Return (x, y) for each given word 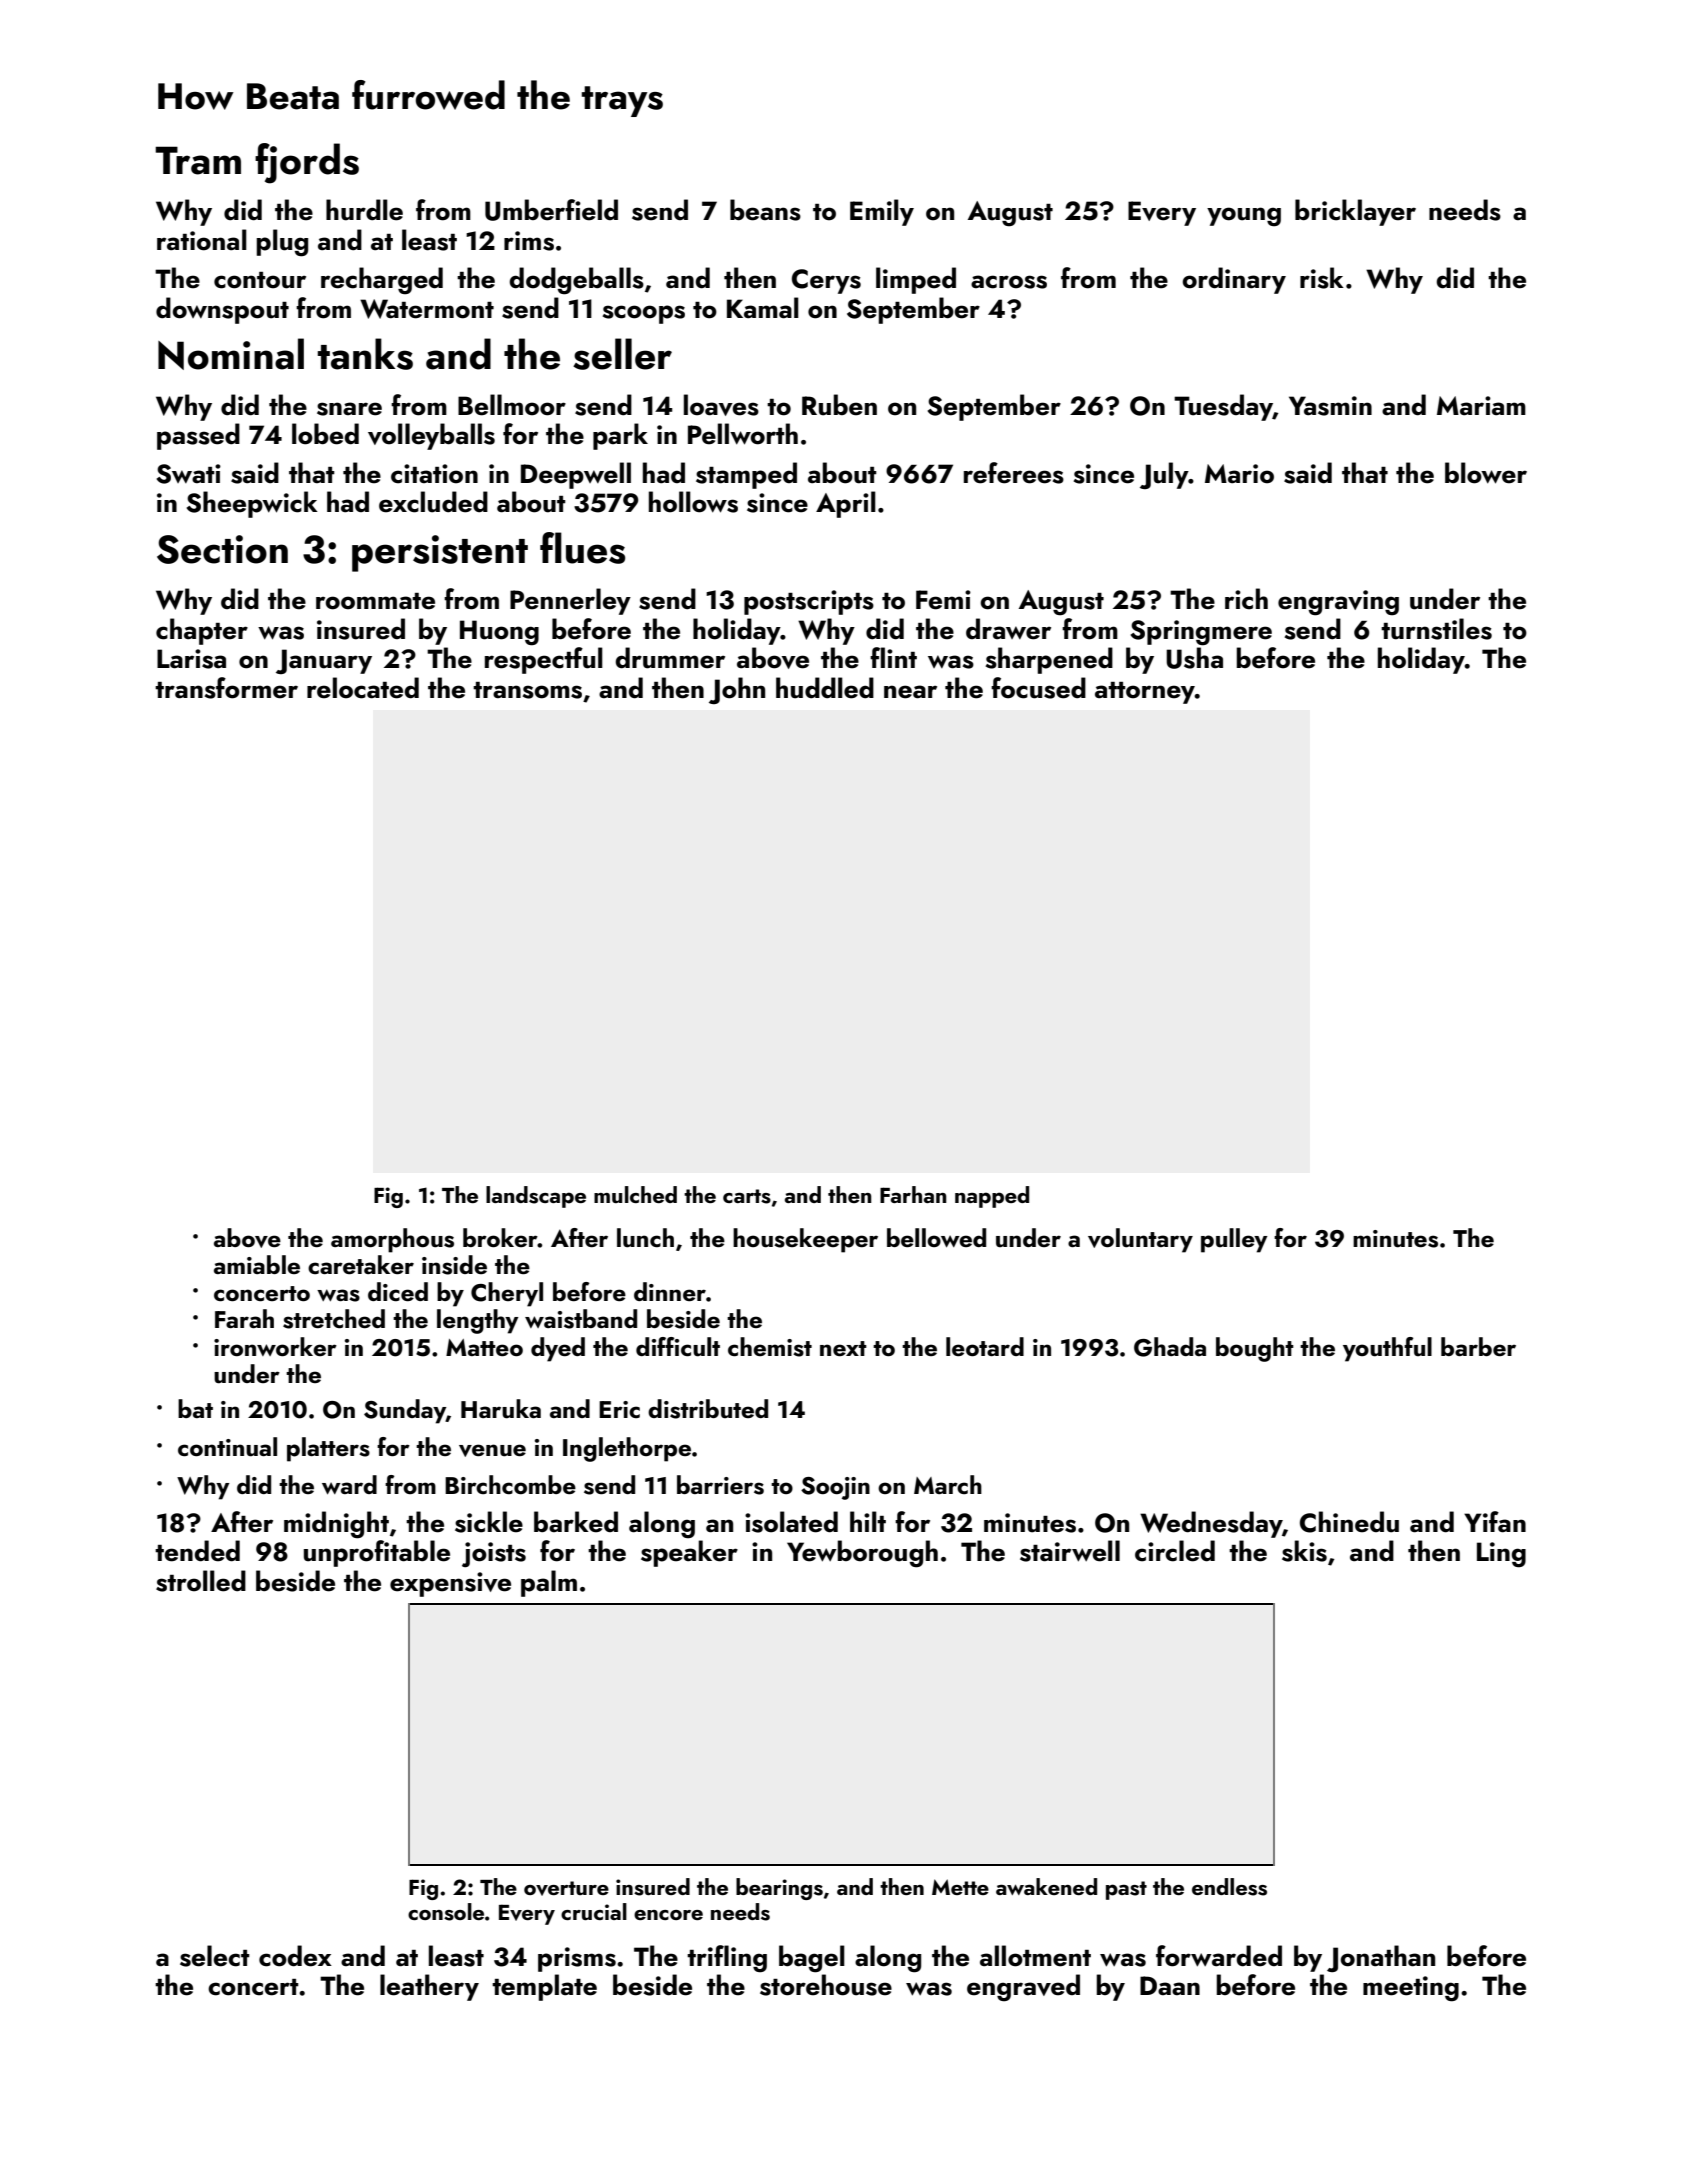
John (737, 690)
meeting (1411, 1989)
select (215, 1956)
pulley (1234, 1240)
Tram (198, 160)
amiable (257, 1264)
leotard (985, 1346)
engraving (1338, 603)
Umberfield (551, 210)
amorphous (392, 1240)
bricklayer (1355, 212)
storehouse (826, 1985)
